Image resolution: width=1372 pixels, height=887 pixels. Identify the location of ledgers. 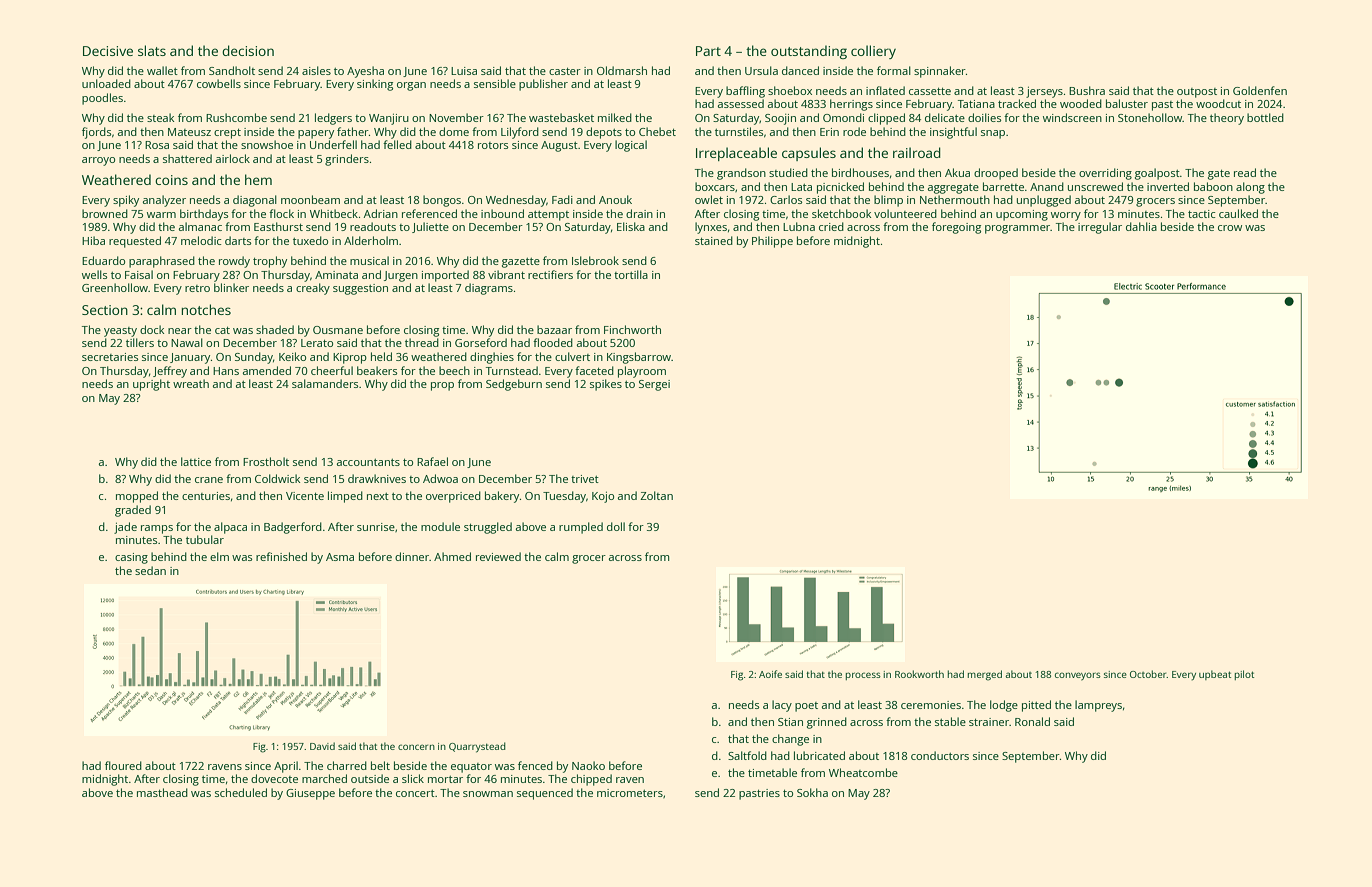
(333, 119).
